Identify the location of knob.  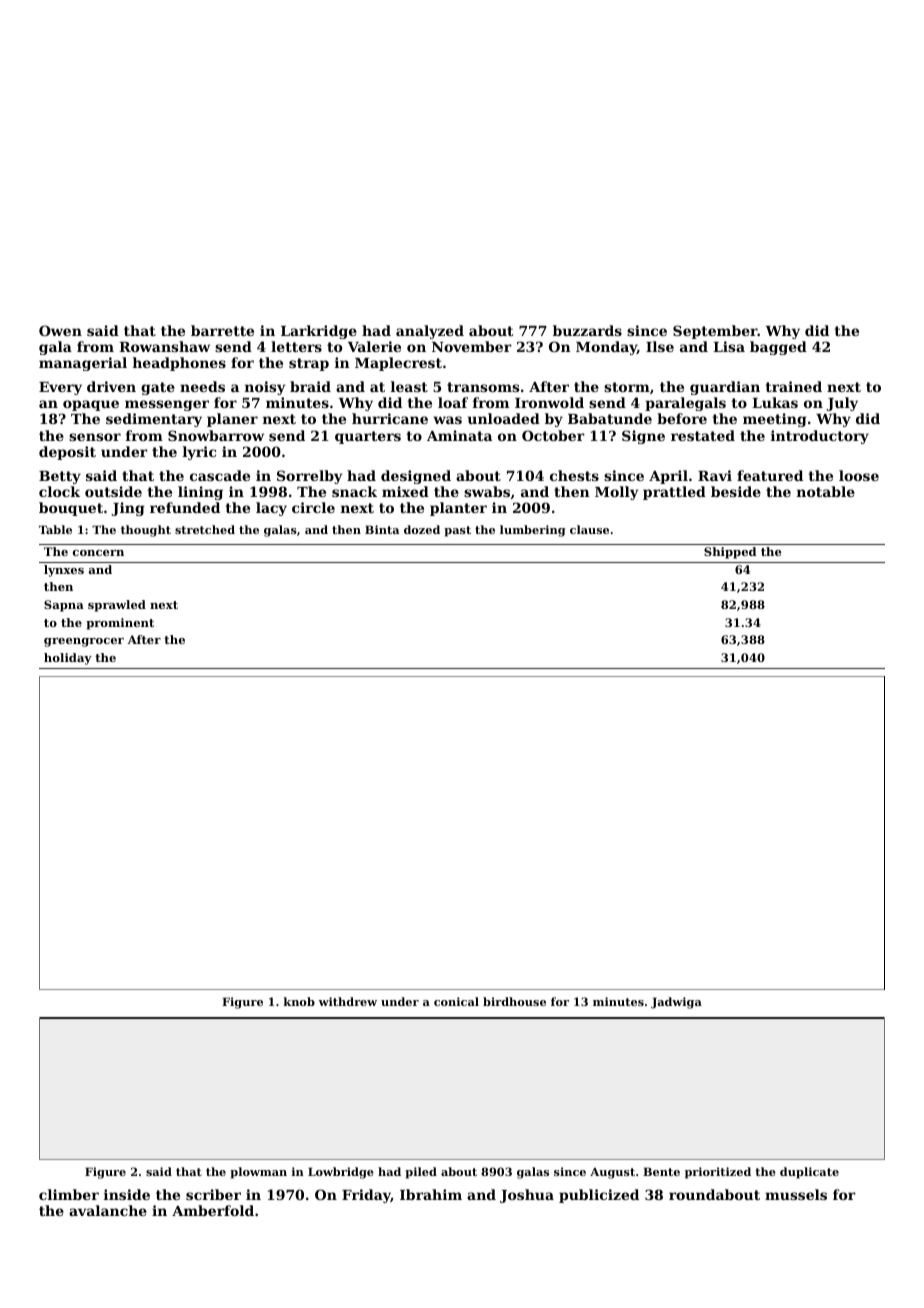
(299, 1001).
